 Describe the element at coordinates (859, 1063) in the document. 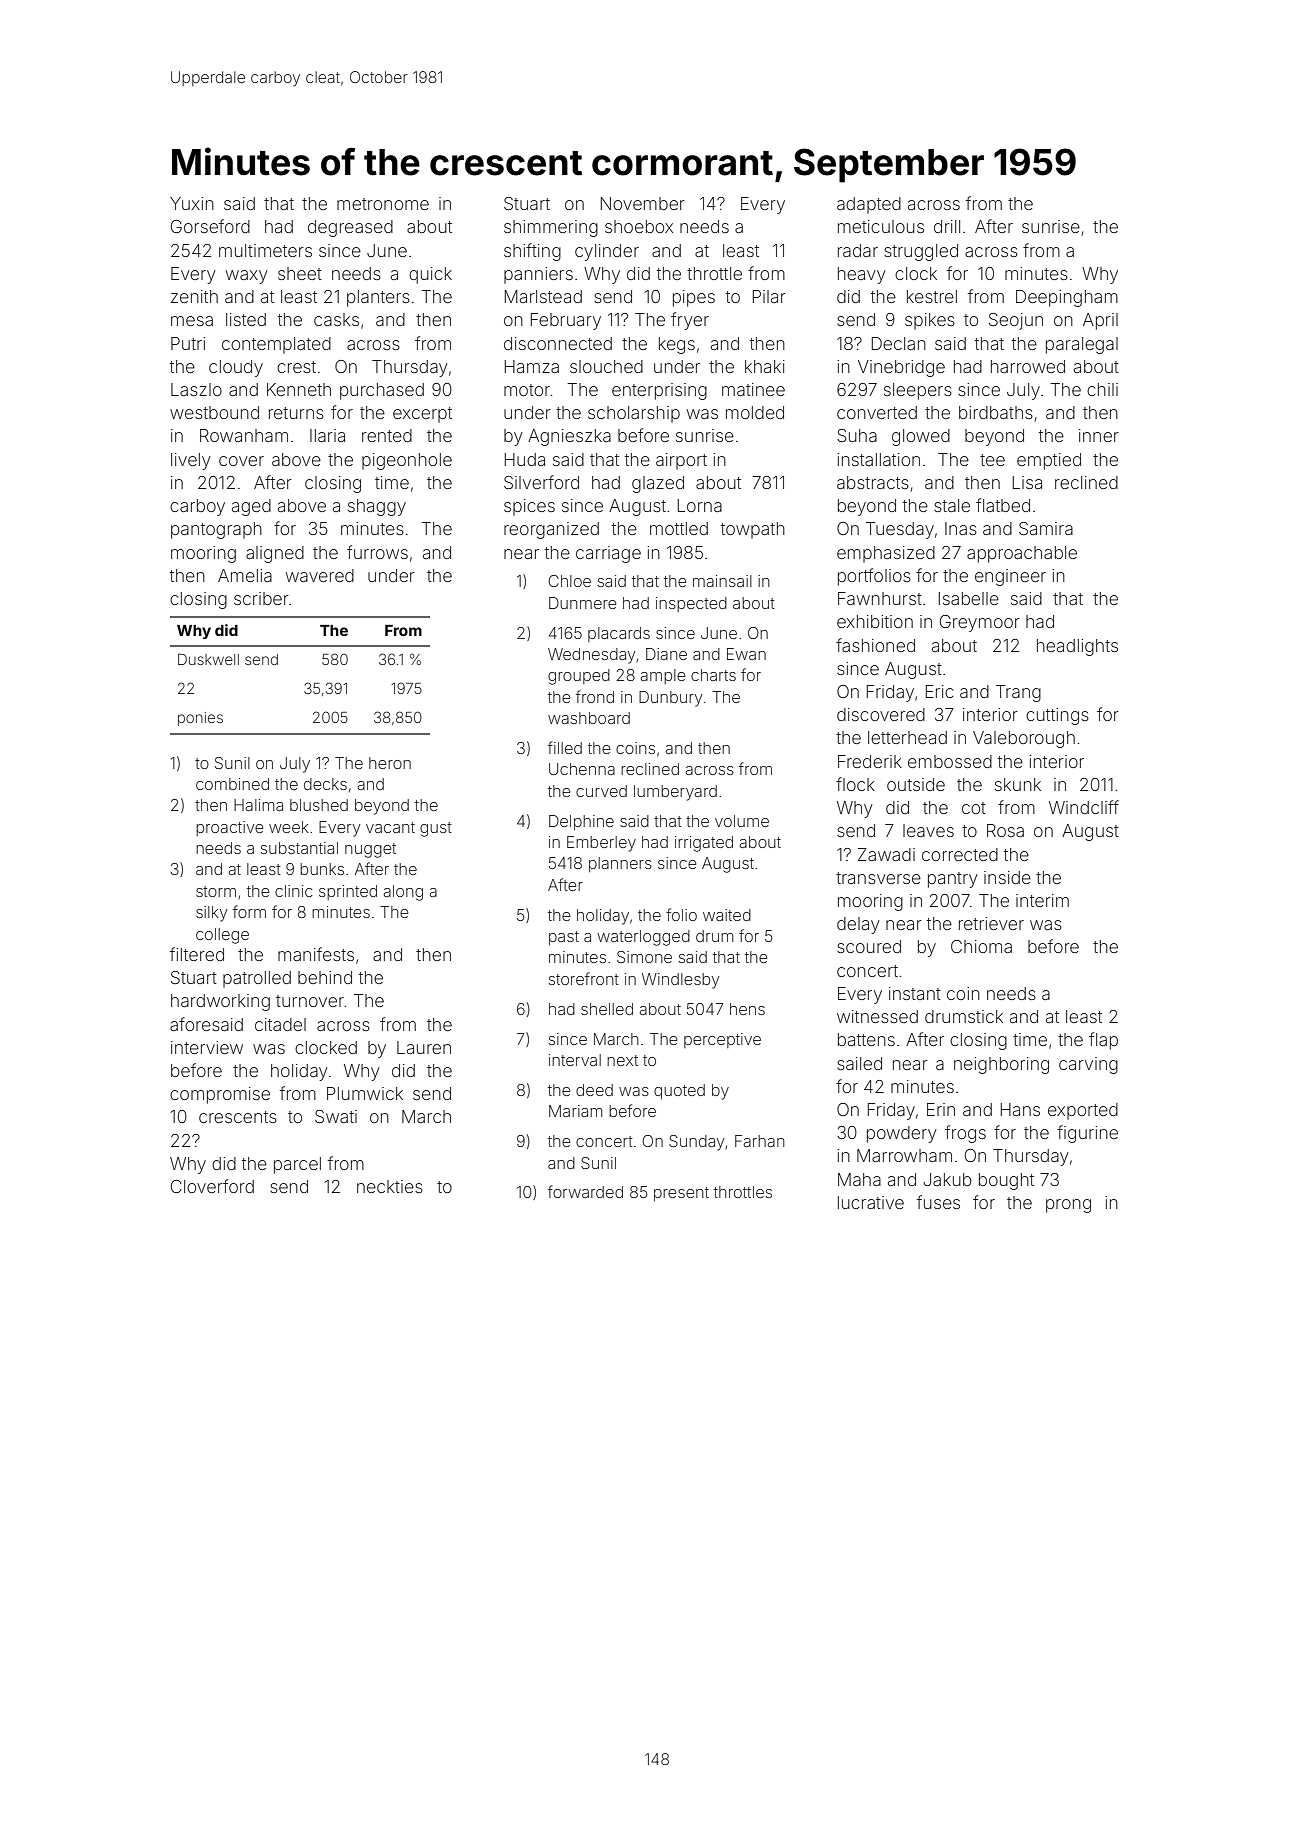

I see `sailed` at that location.
